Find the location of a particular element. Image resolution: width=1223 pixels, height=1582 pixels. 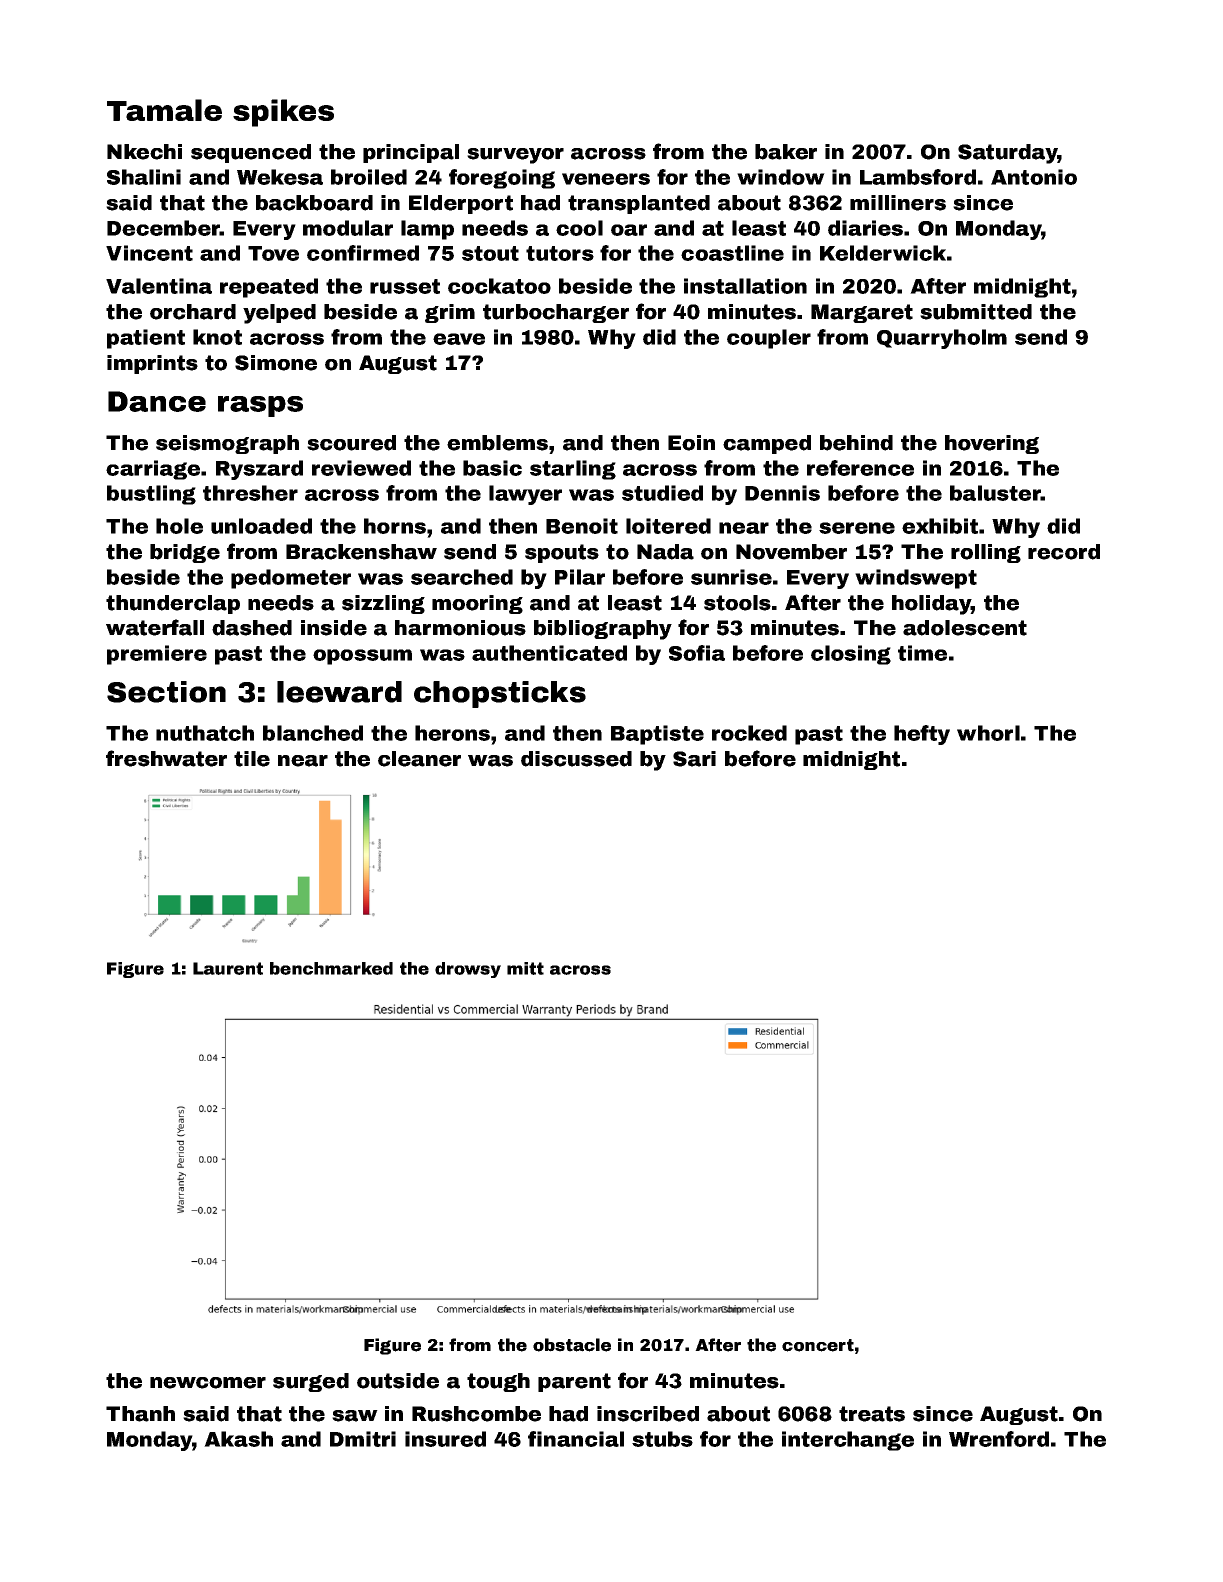

backboard is located at coordinates (314, 203).
